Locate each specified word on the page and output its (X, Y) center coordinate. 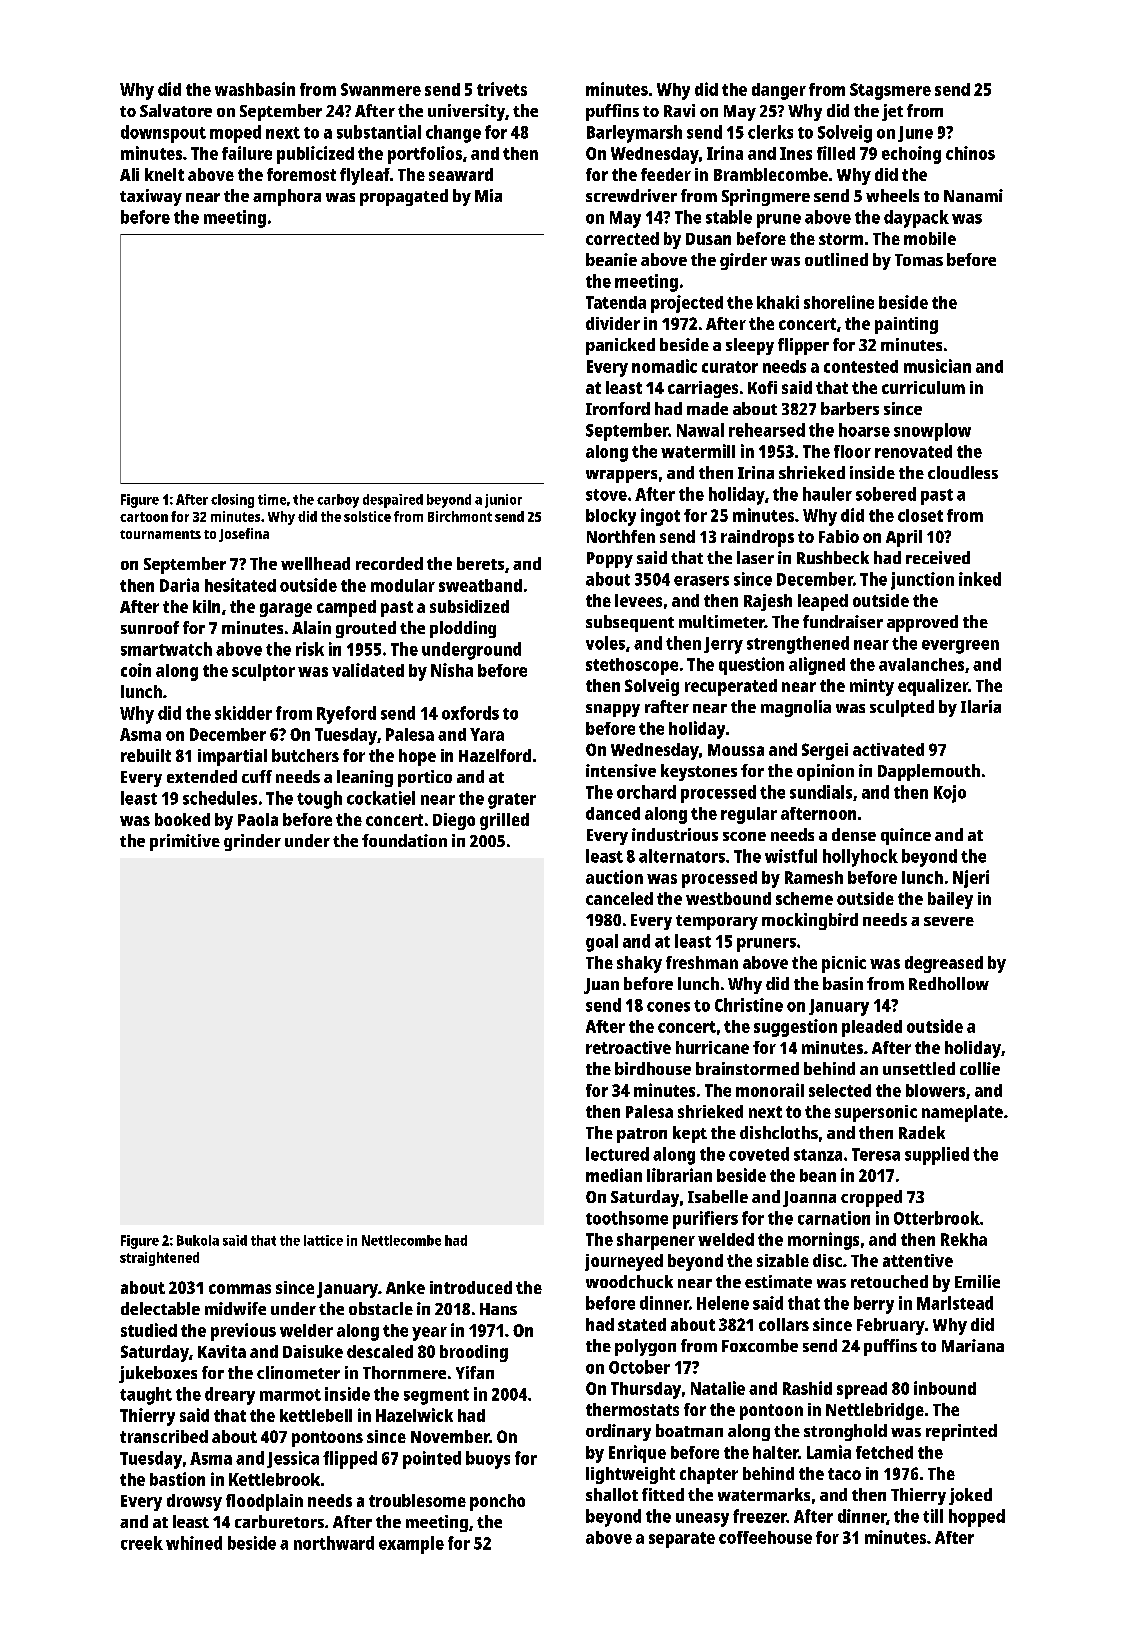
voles (605, 643)
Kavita (222, 1351)
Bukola (198, 1240)
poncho (497, 1502)
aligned (817, 666)
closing (232, 501)
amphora (287, 197)
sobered (886, 494)
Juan (601, 986)
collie (980, 1068)
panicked (620, 346)
